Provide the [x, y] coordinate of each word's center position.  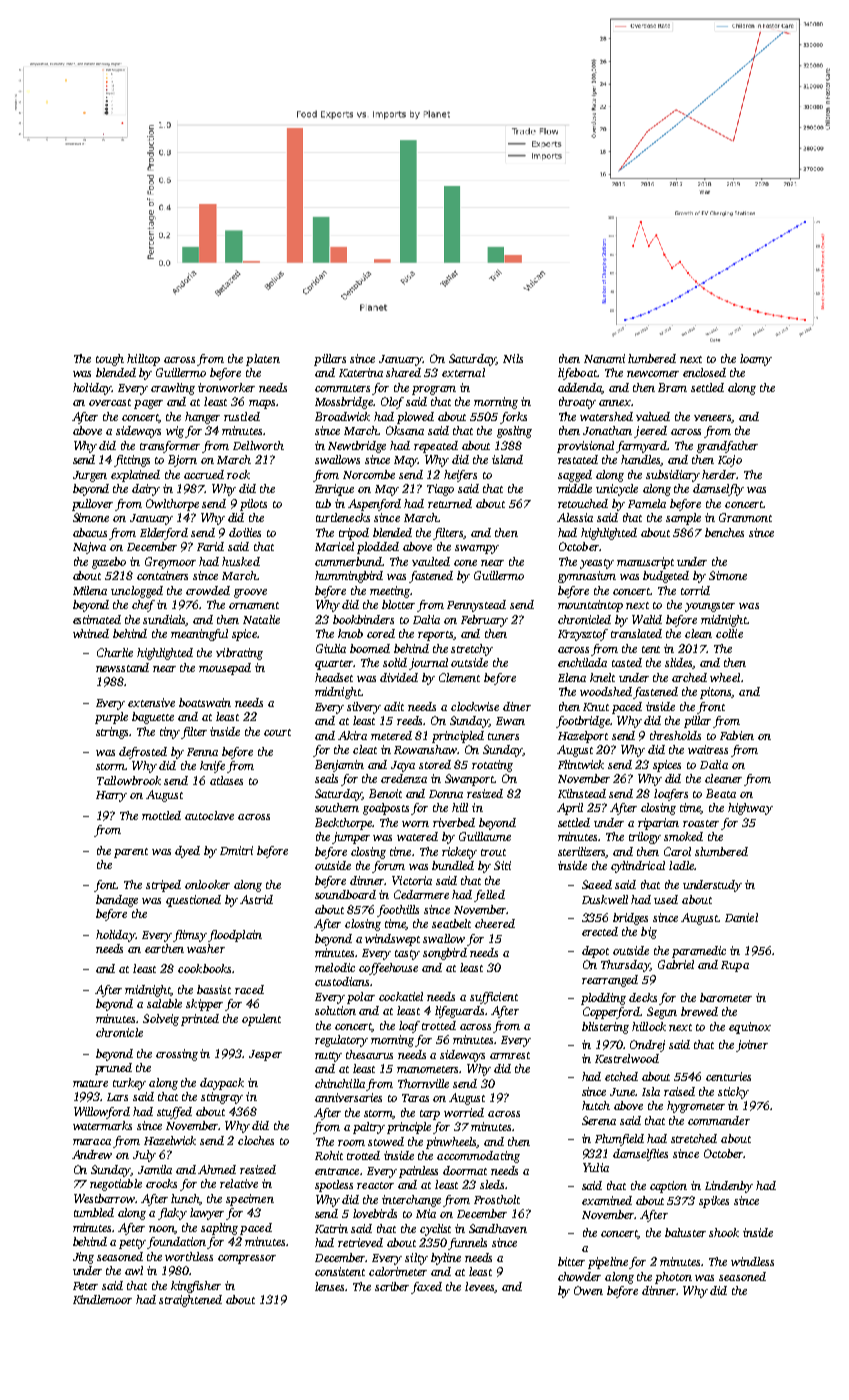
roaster [701, 823]
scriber [392, 1286]
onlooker [207, 884]
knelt [602, 677]
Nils [513, 358]
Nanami [604, 358]
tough [110, 360]
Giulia [331, 648]
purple [111, 718]
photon [673, 1278]
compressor [247, 1259]
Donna [446, 794]
